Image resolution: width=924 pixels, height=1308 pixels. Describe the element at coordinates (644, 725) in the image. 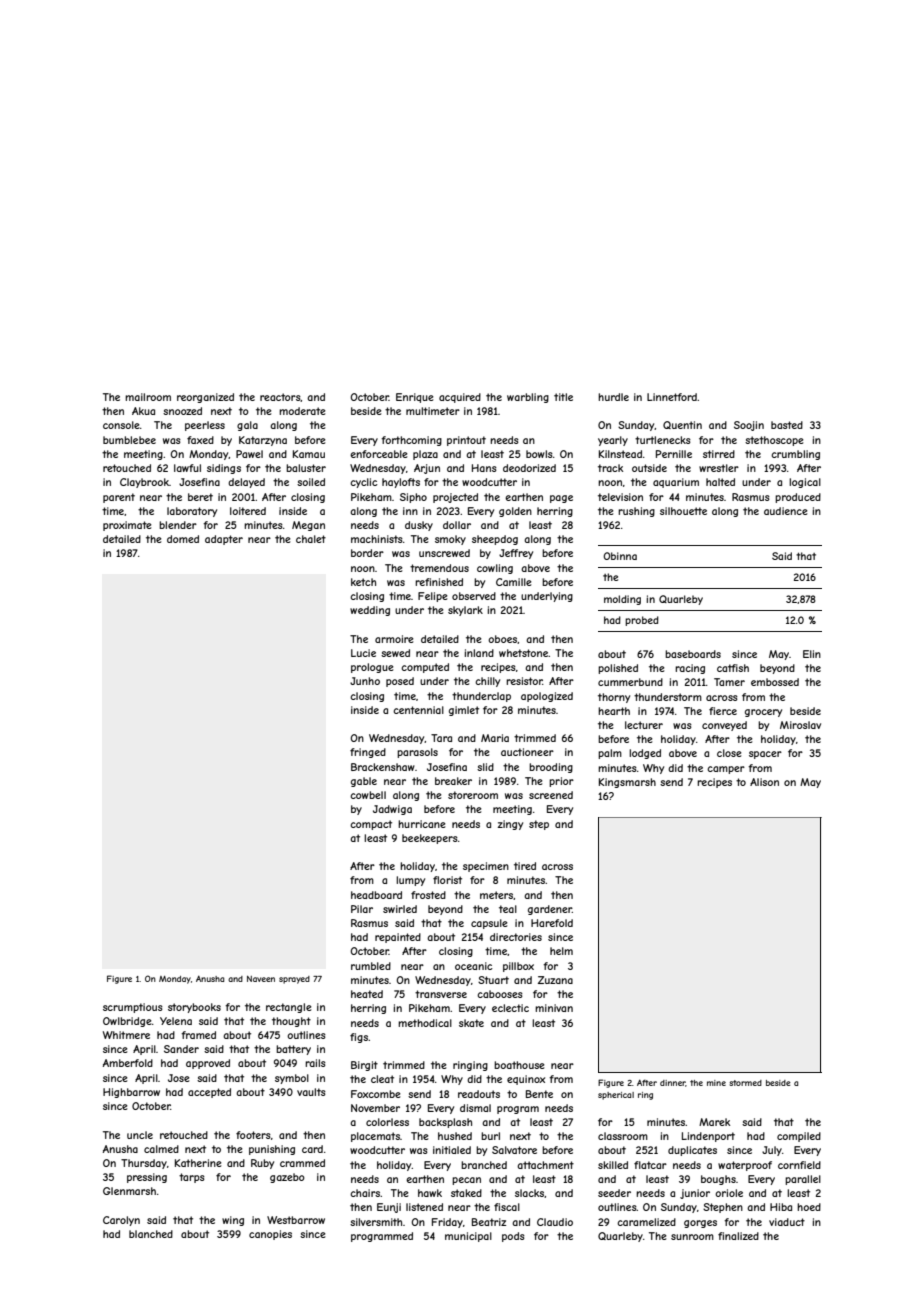

I see `lecturer` at that location.
